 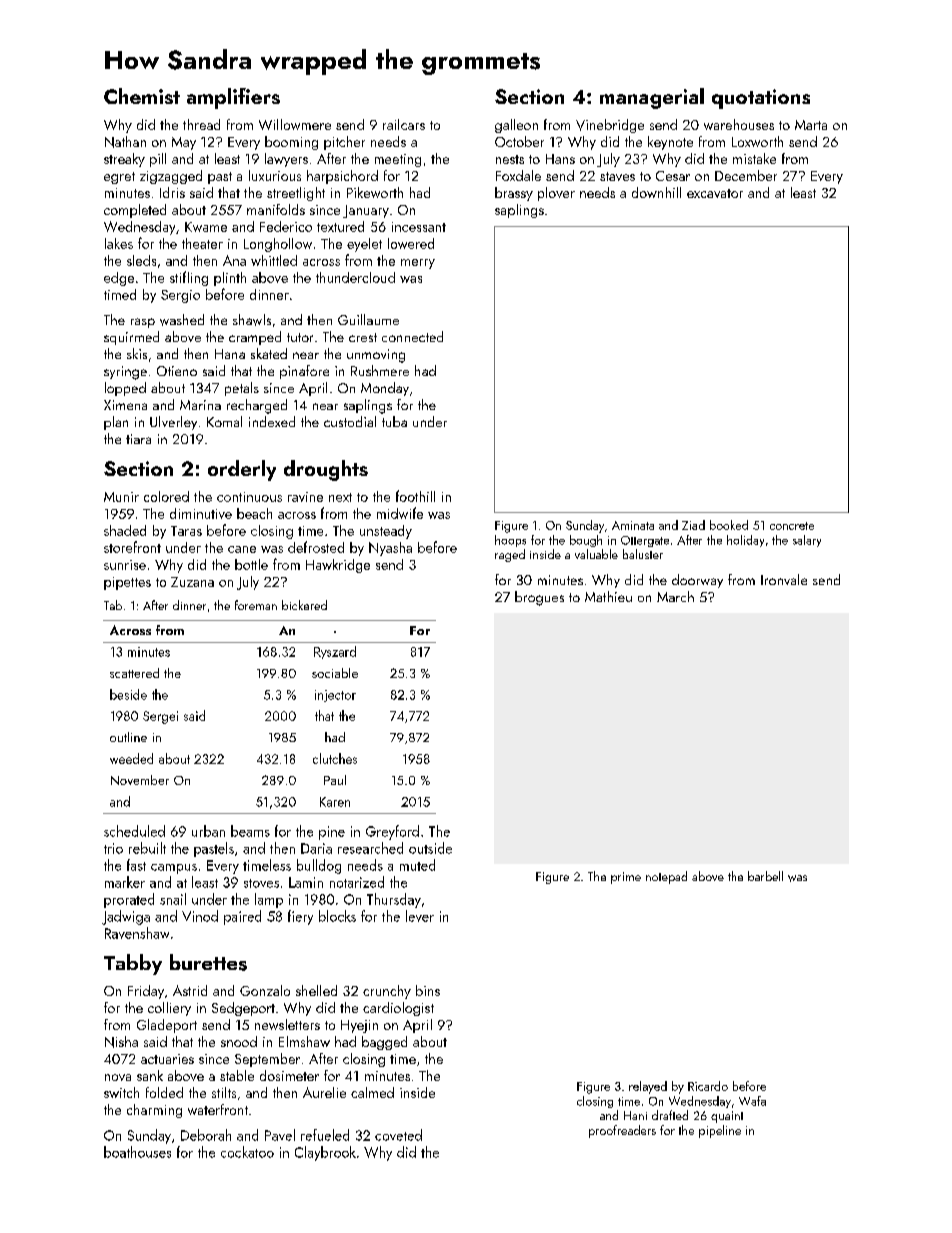 What do you see at coordinates (118, 1077) in the screenshot?
I see `nova` at bounding box center [118, 1077].
